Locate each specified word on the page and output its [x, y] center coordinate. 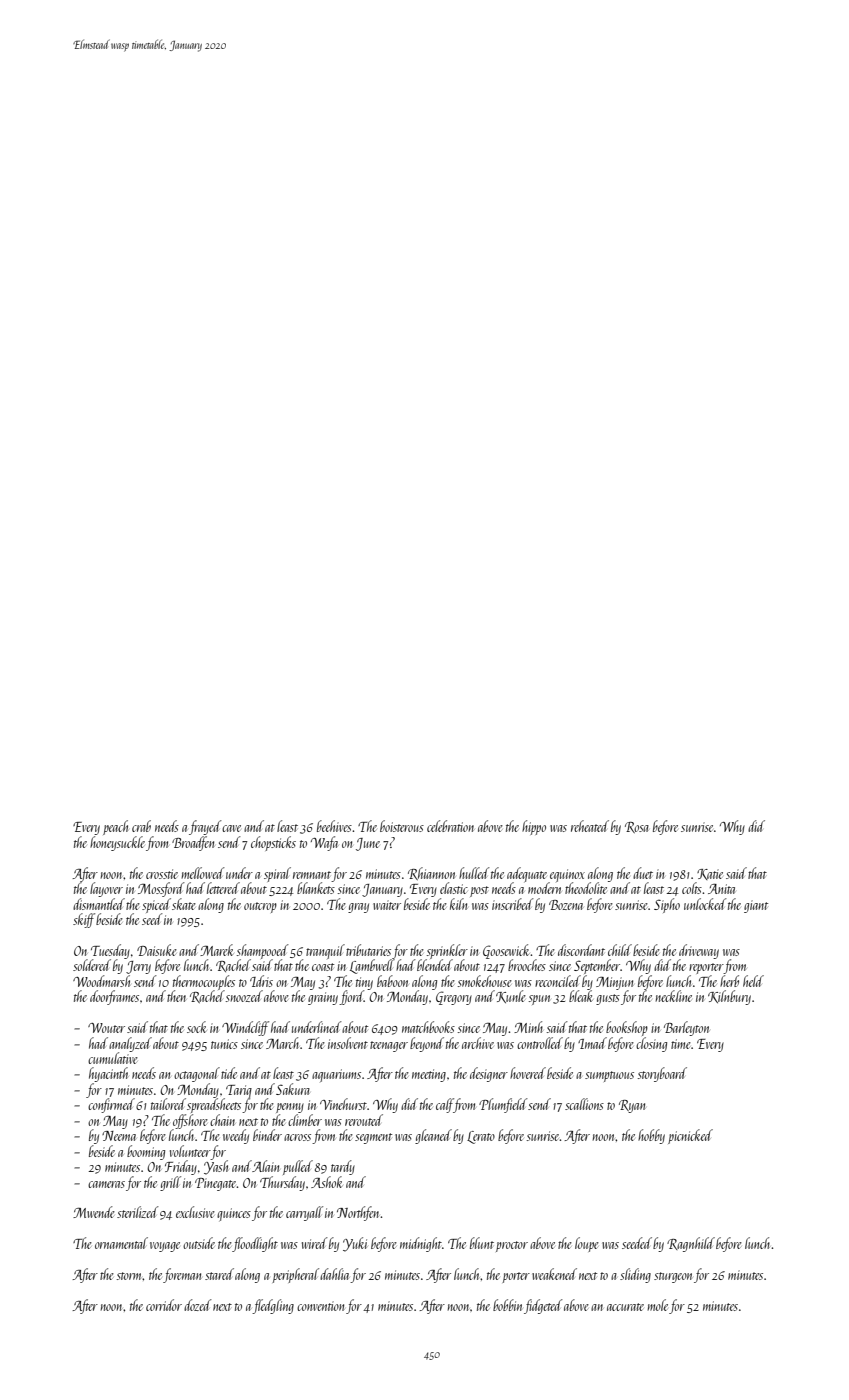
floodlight [255, 1244]
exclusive [195, 1212]
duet [643, 873]
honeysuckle [117, 843]
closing [651, 1044]
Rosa [637, 827]
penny [290, 1108]
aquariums [336, 1075]
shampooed [263, 952]
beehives [334, 826]
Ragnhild [691, 1244]
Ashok [326, 1182]
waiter [387, 905]
